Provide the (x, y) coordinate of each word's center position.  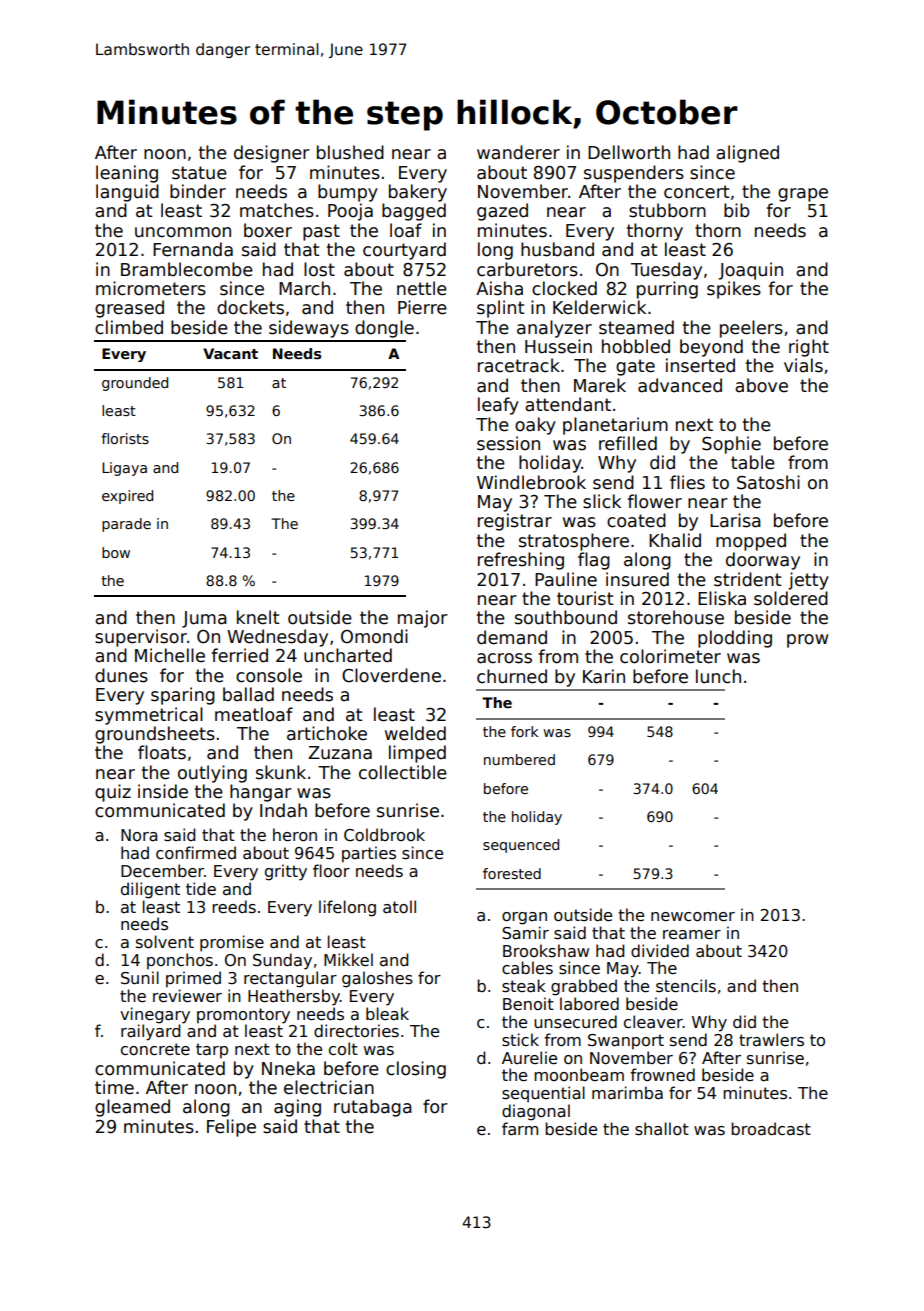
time (114, 1087)
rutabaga (373, 1108)
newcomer (693, 916)
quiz (113, 793)
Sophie (731, 445)
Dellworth (629, 152)
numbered (519, 759)
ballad (248, 694)
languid (127, 193)
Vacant (230, 353)
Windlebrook (531, 482)
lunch (718, 676)
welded (415, 733)
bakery (418, 193)
